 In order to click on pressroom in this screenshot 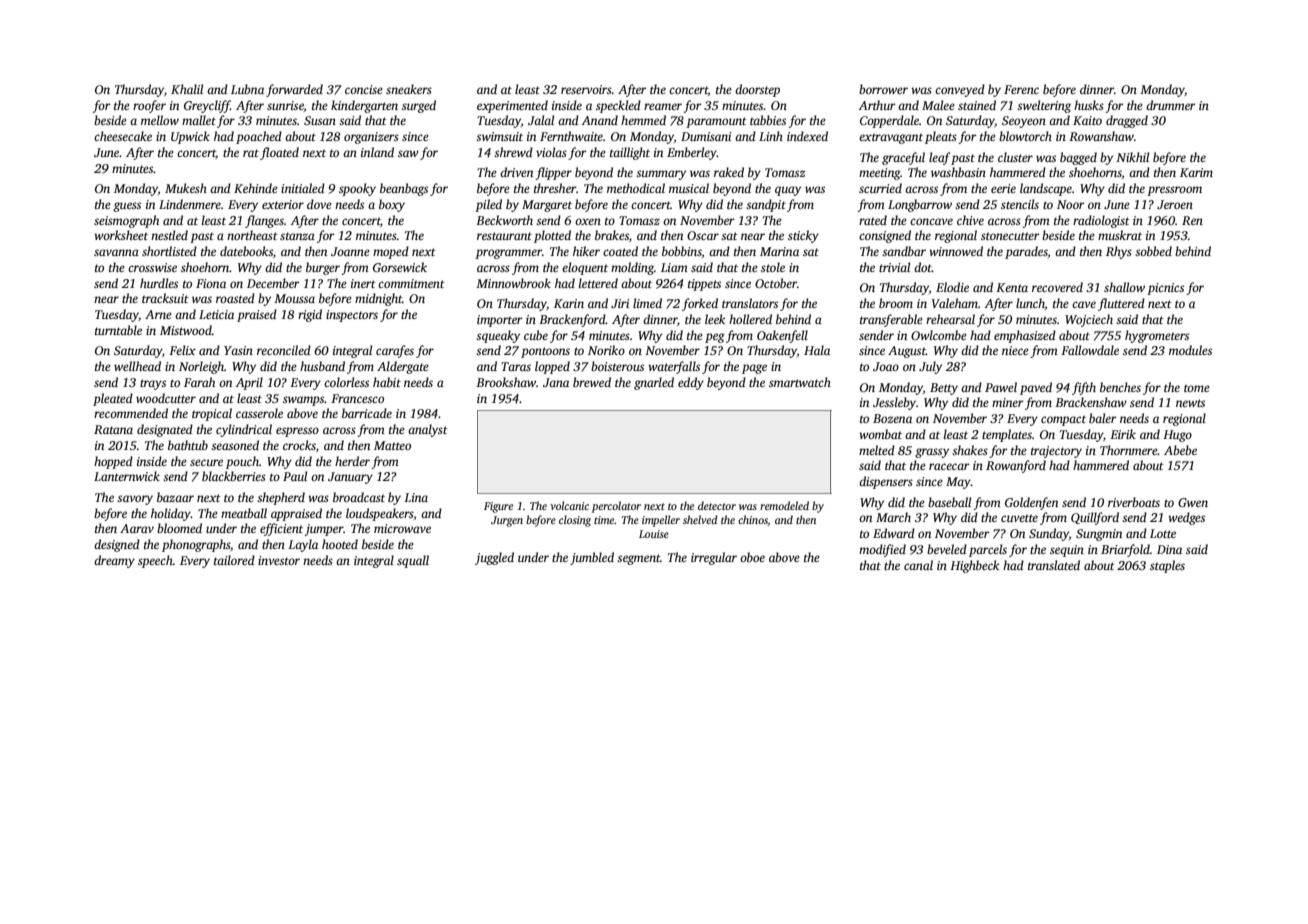, I will do `click(1174, 191)`.
